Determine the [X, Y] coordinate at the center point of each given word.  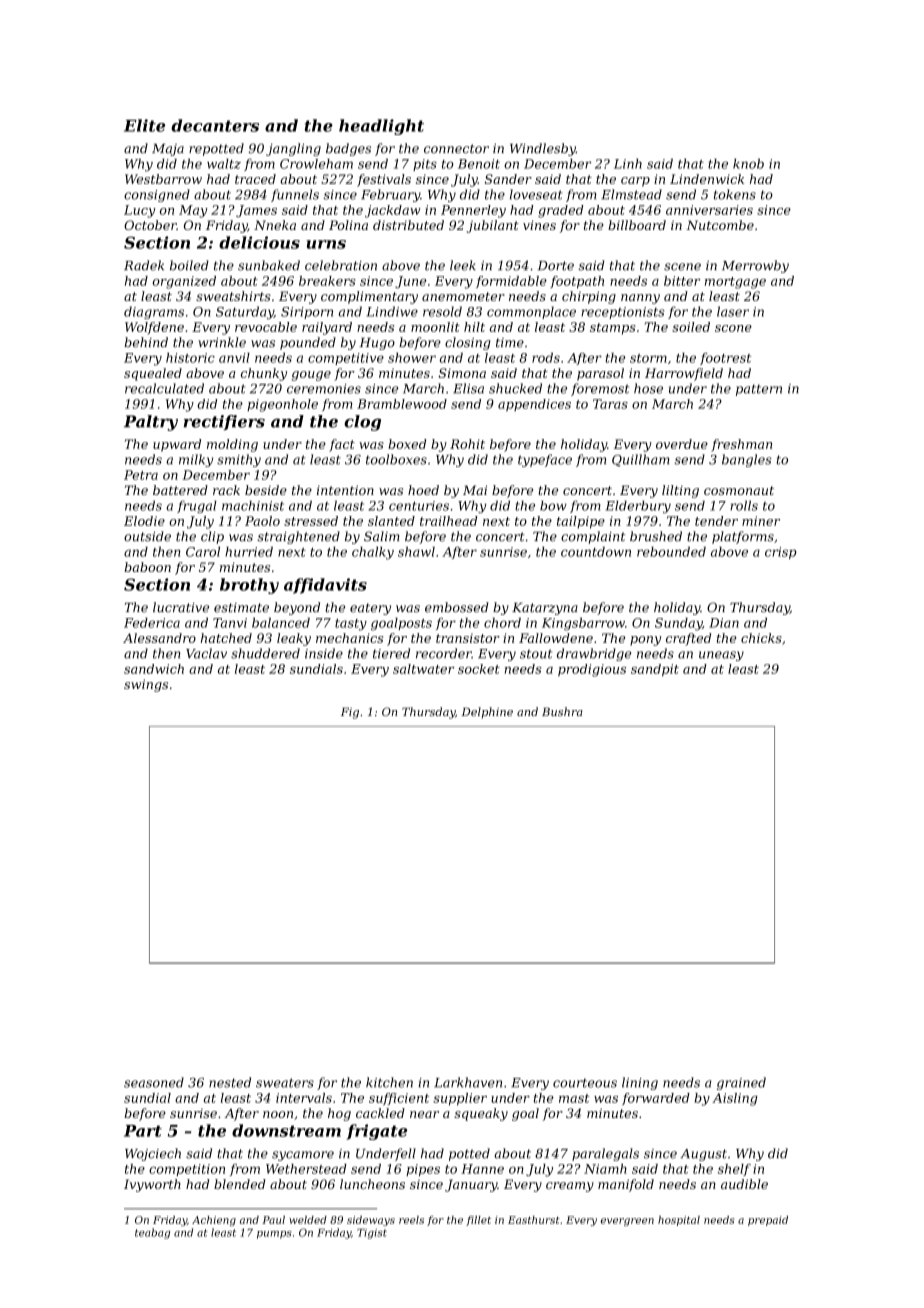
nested [230, 1082]
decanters [215, 125]
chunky [264, 374]
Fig [350, 713]
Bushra [562, 711]
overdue [682, 444]
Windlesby [543, 149]
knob [748, 164]
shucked [515, 388]
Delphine [487, 713]
